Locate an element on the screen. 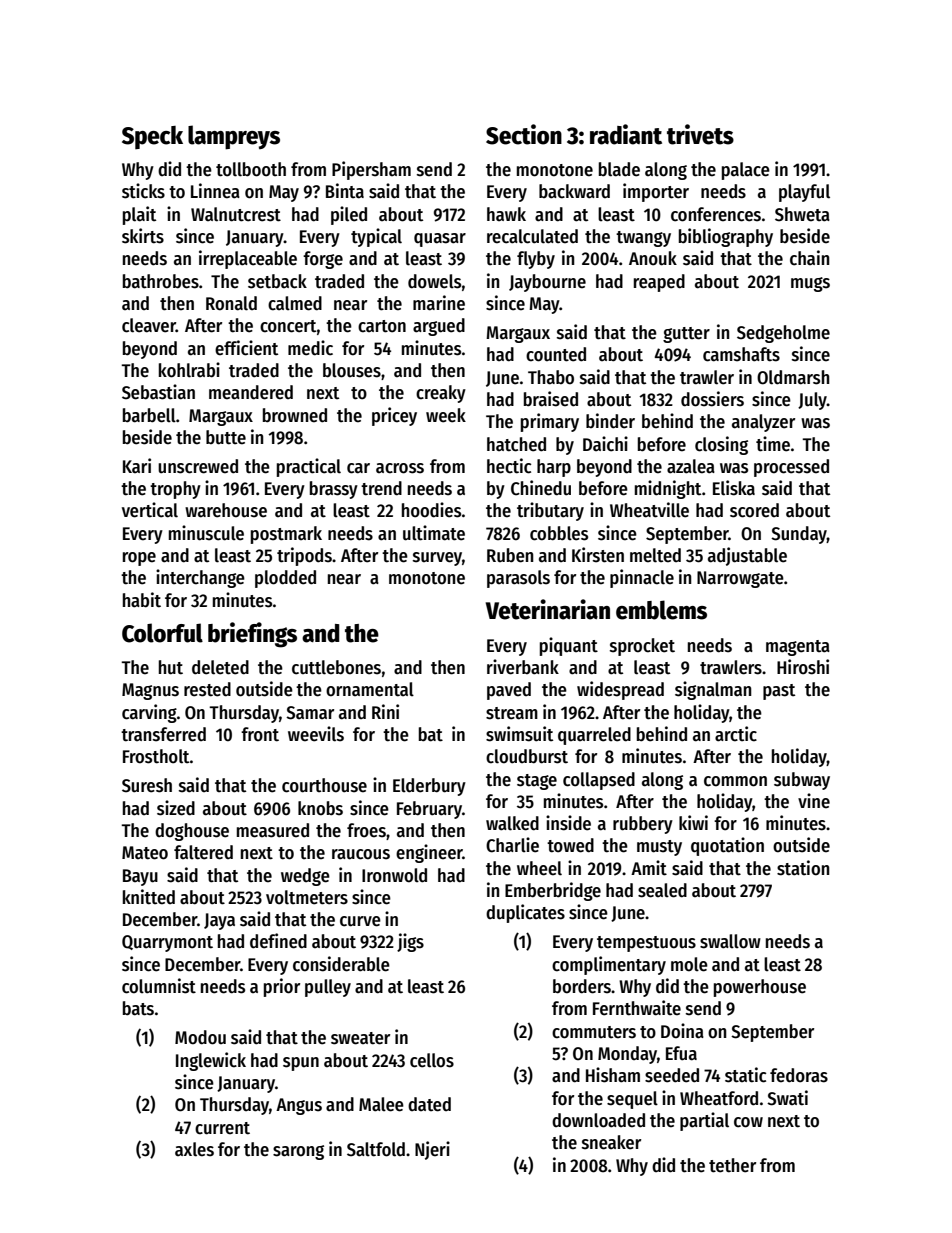 The height and width of the screenshot is (1233, 952). playful is located at coordinates (804, 193).
